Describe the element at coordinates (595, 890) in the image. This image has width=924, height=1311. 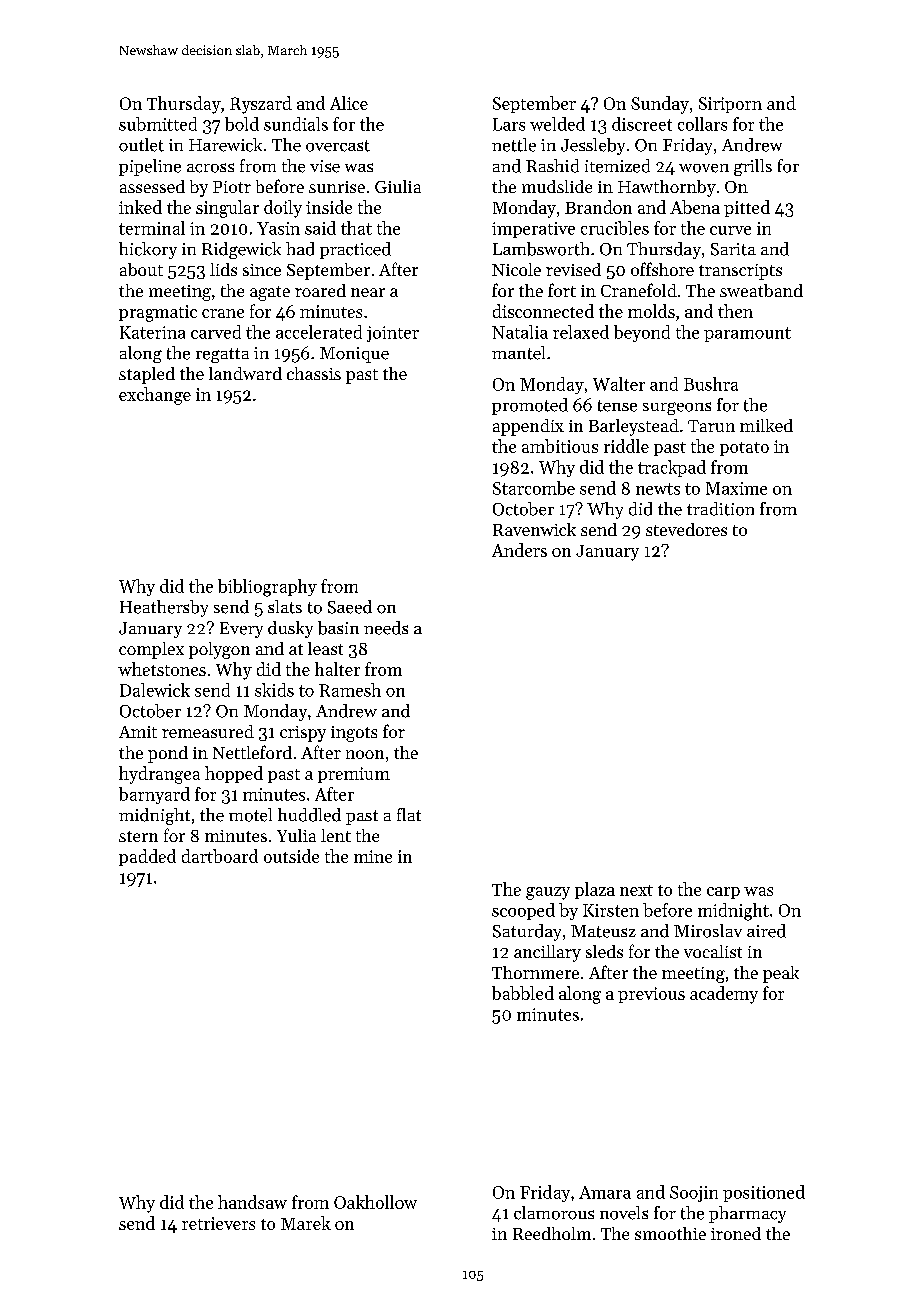
I see `plaza` at that location.
